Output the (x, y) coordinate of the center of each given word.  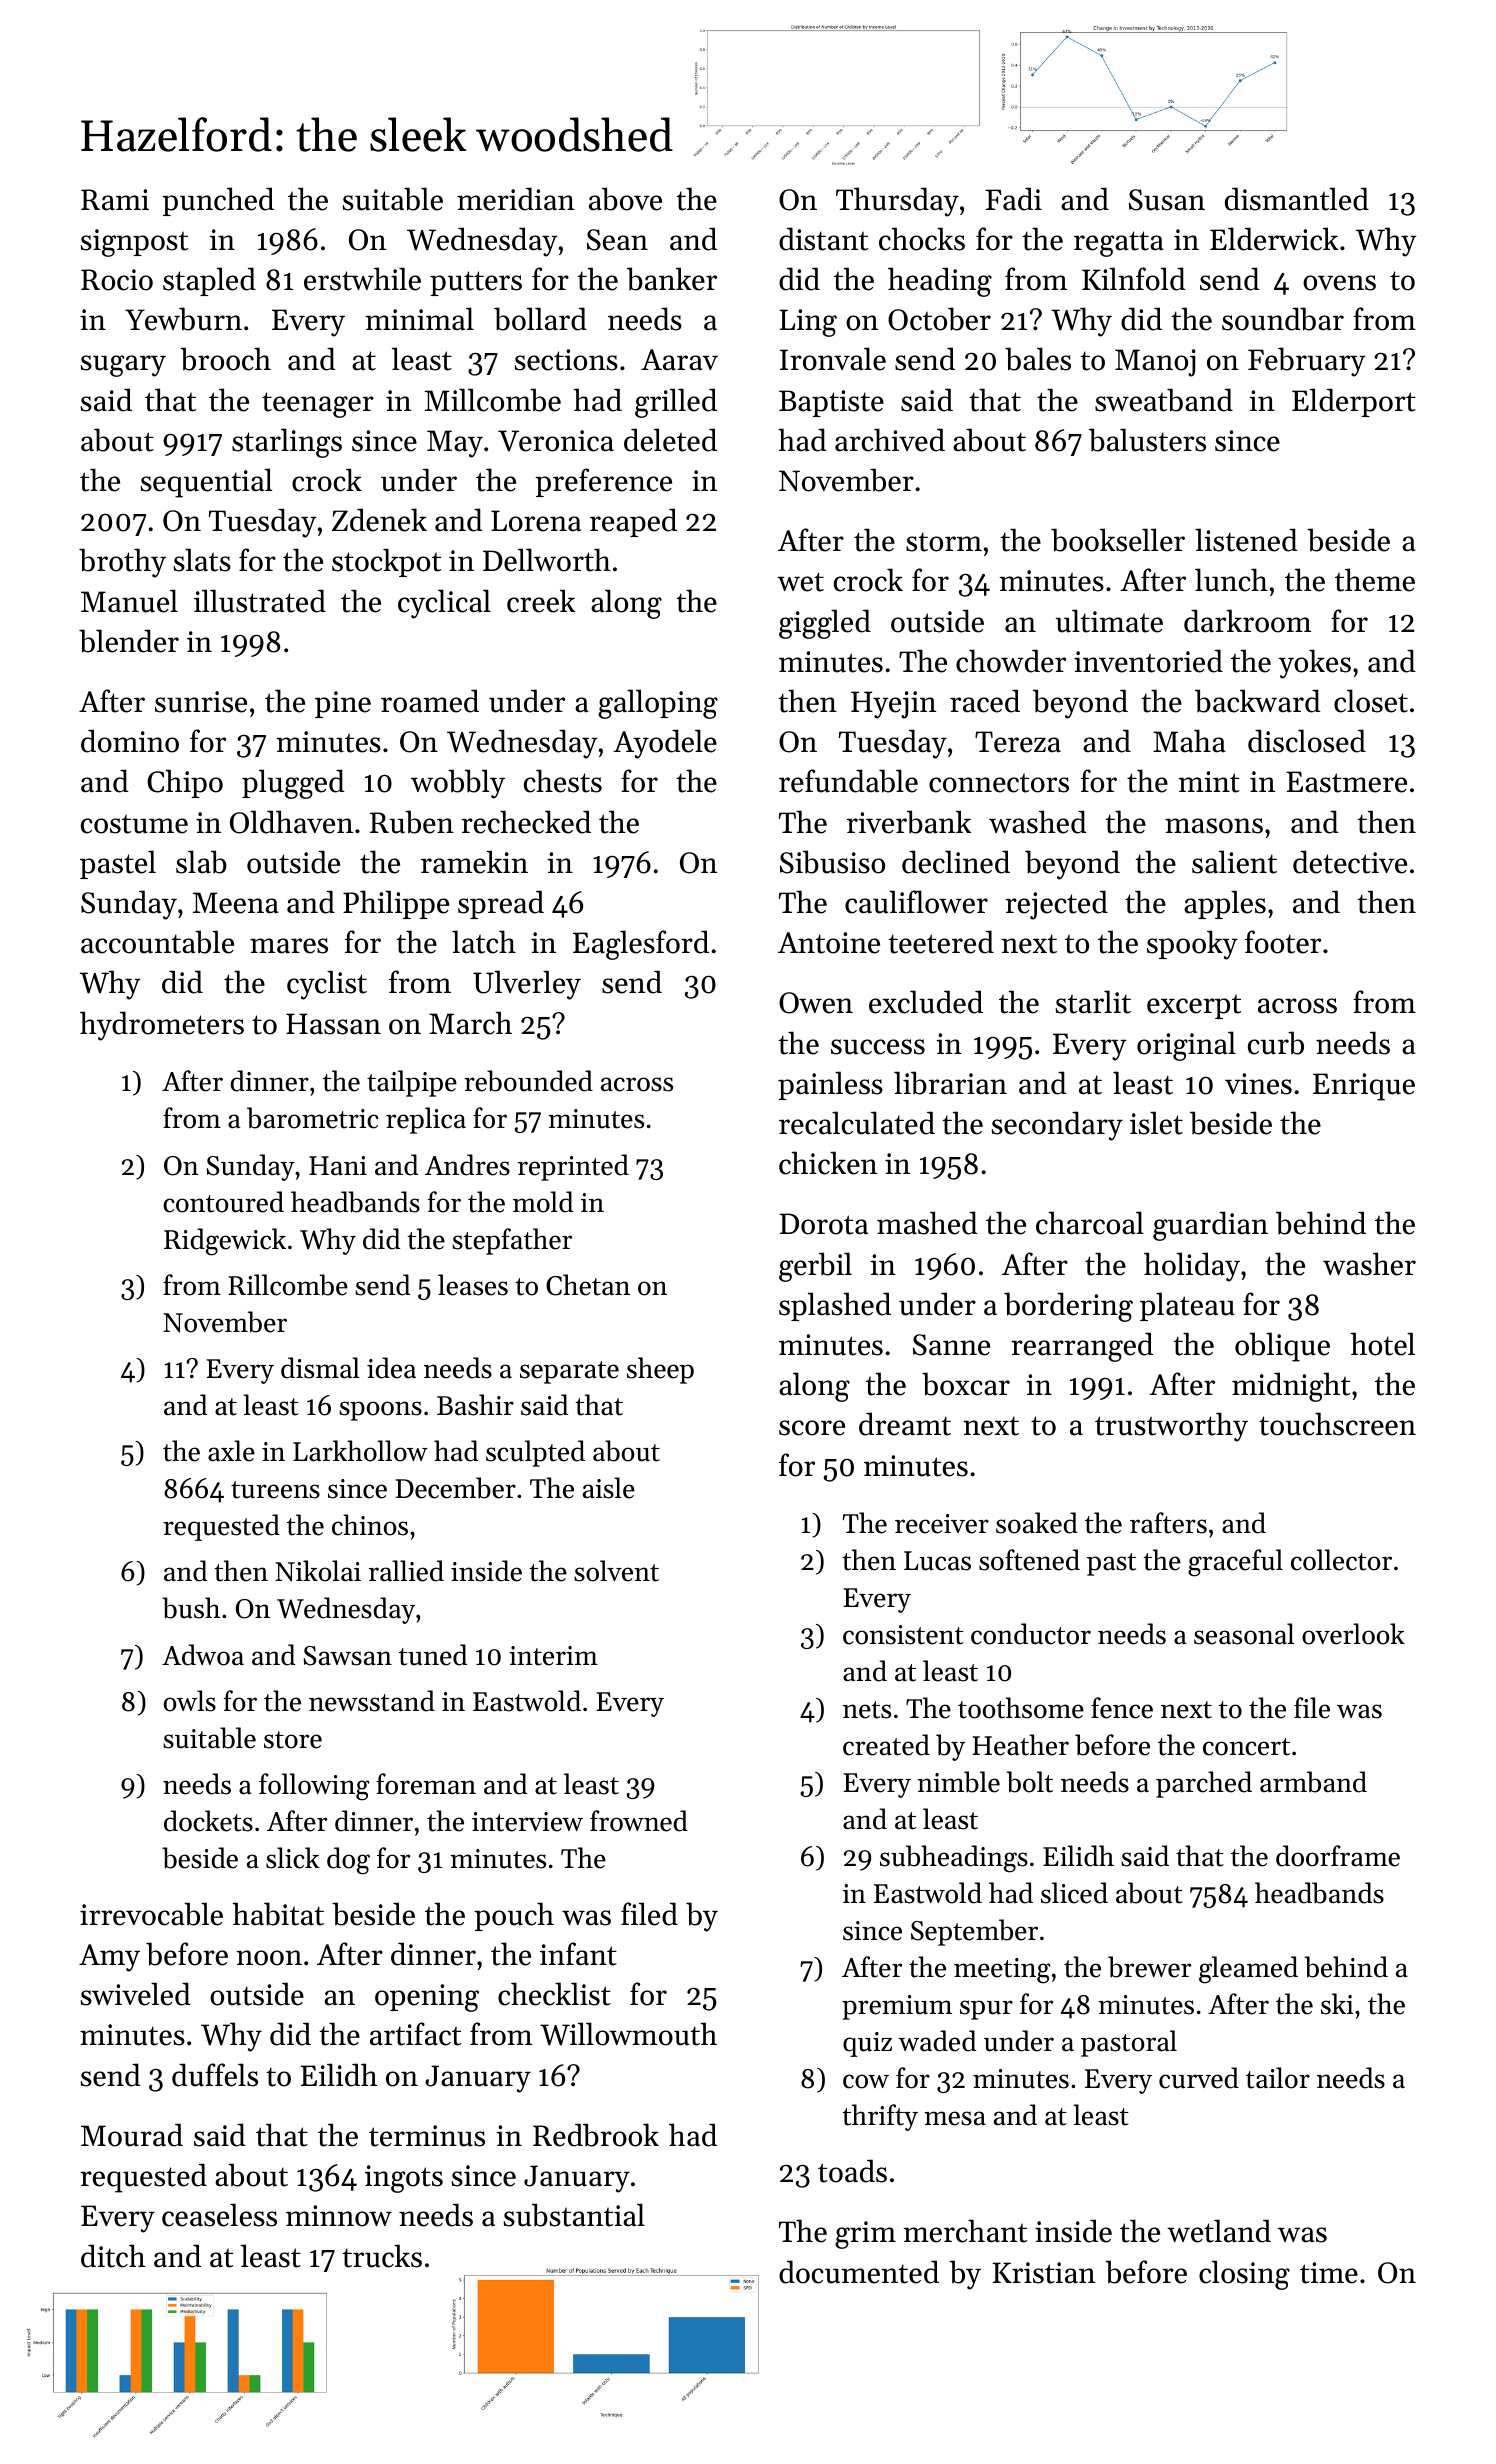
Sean (617, 240)
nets (867, 1710)
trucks (382, 2256)
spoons (380, 1411)
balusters (1147, 440)
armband (1313, 1782)
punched (218, 201)
